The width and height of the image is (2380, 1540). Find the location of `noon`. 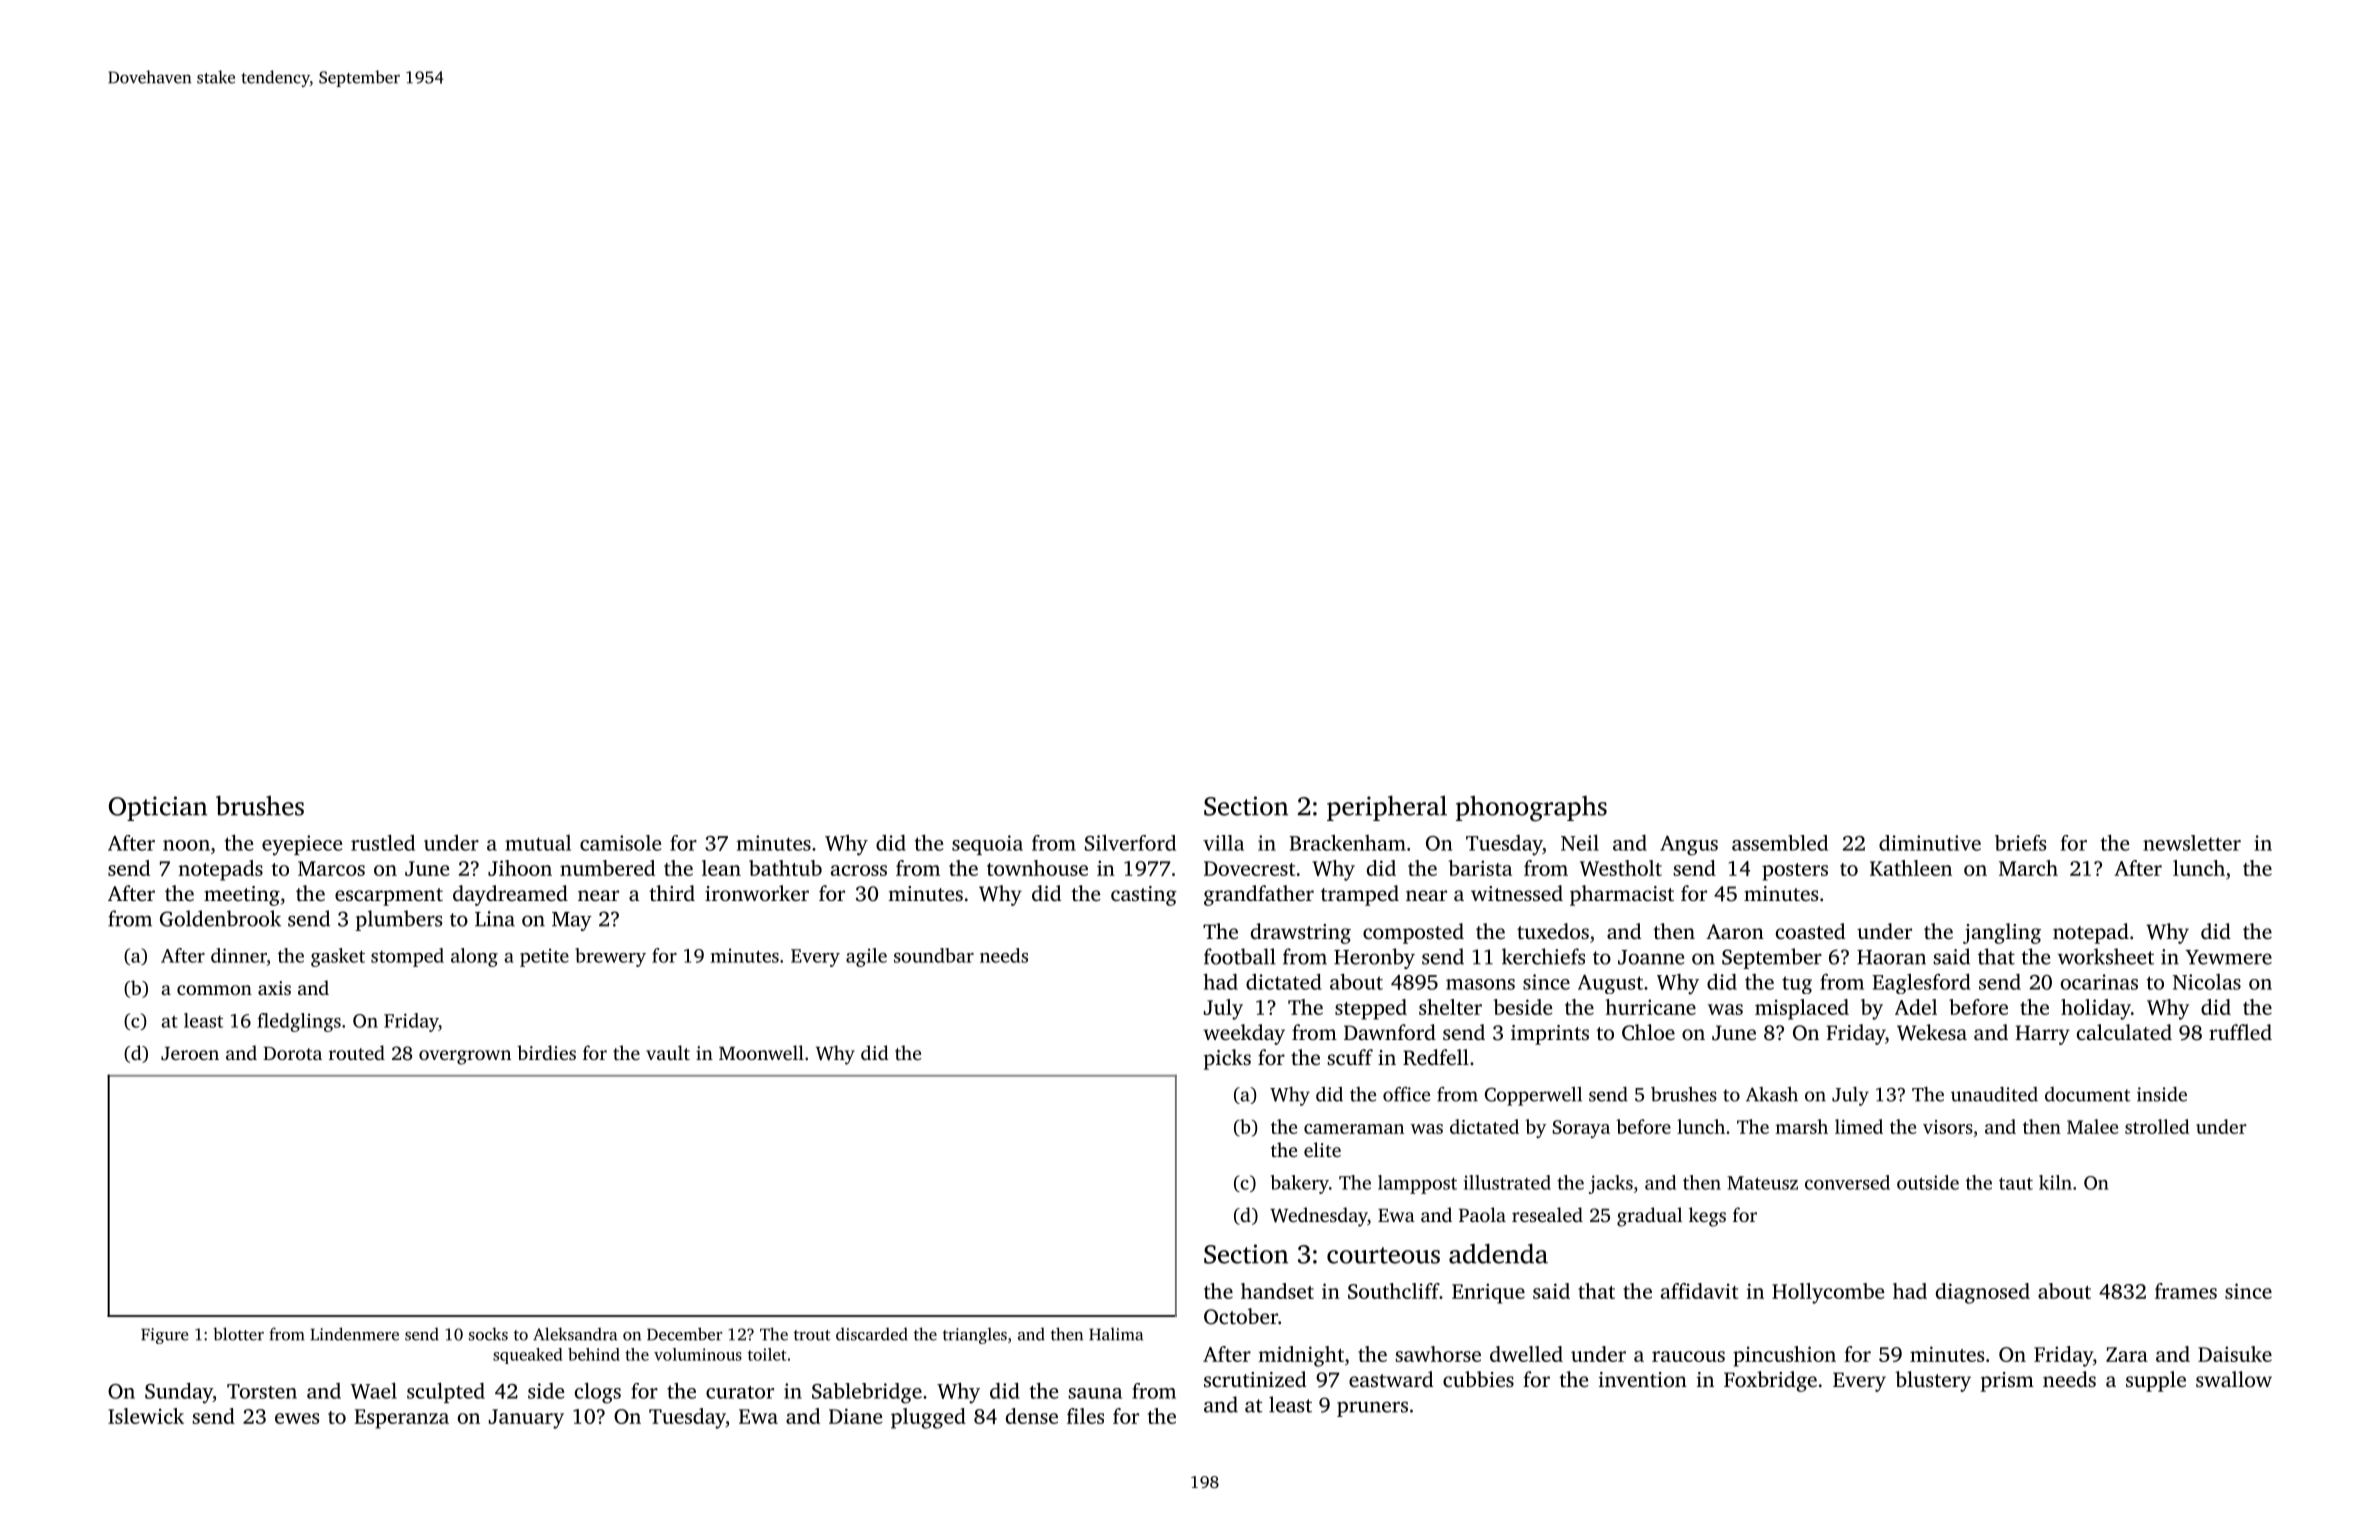

noon is located at coordinates (186, 845).
